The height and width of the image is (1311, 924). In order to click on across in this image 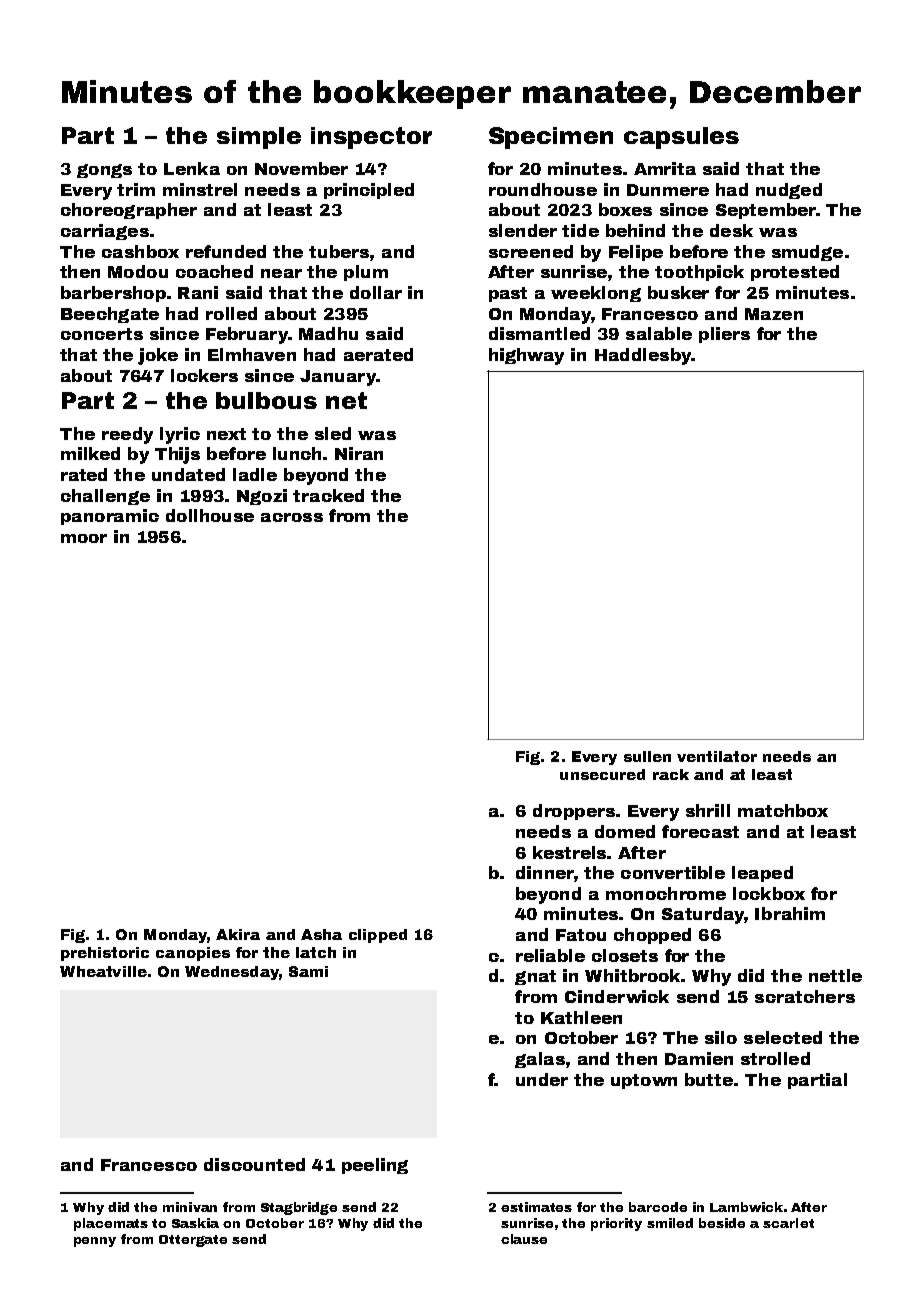, I will do `click(292, 517)`.
